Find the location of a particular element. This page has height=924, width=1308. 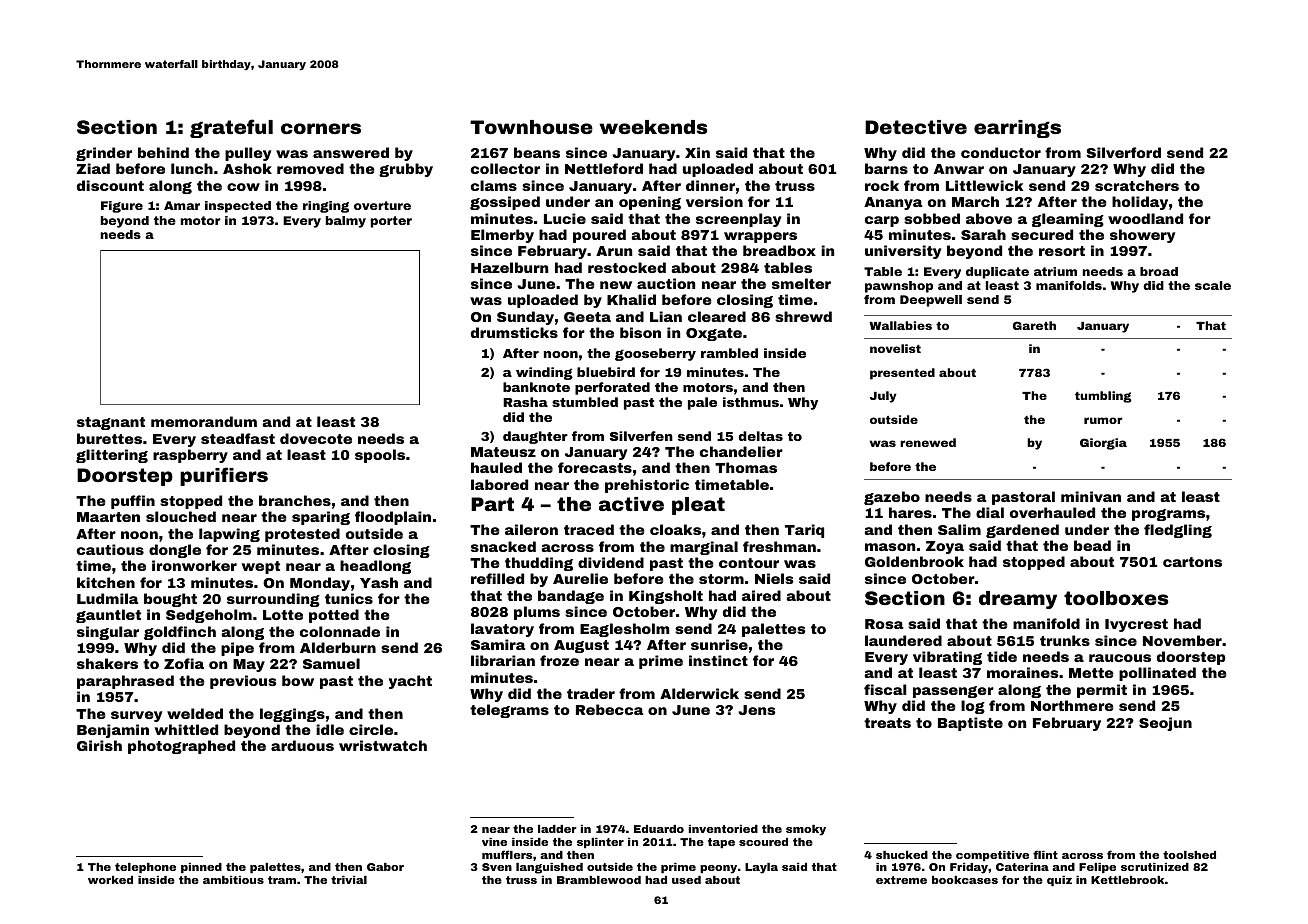

weekends is located at coordinates (653, 127).
